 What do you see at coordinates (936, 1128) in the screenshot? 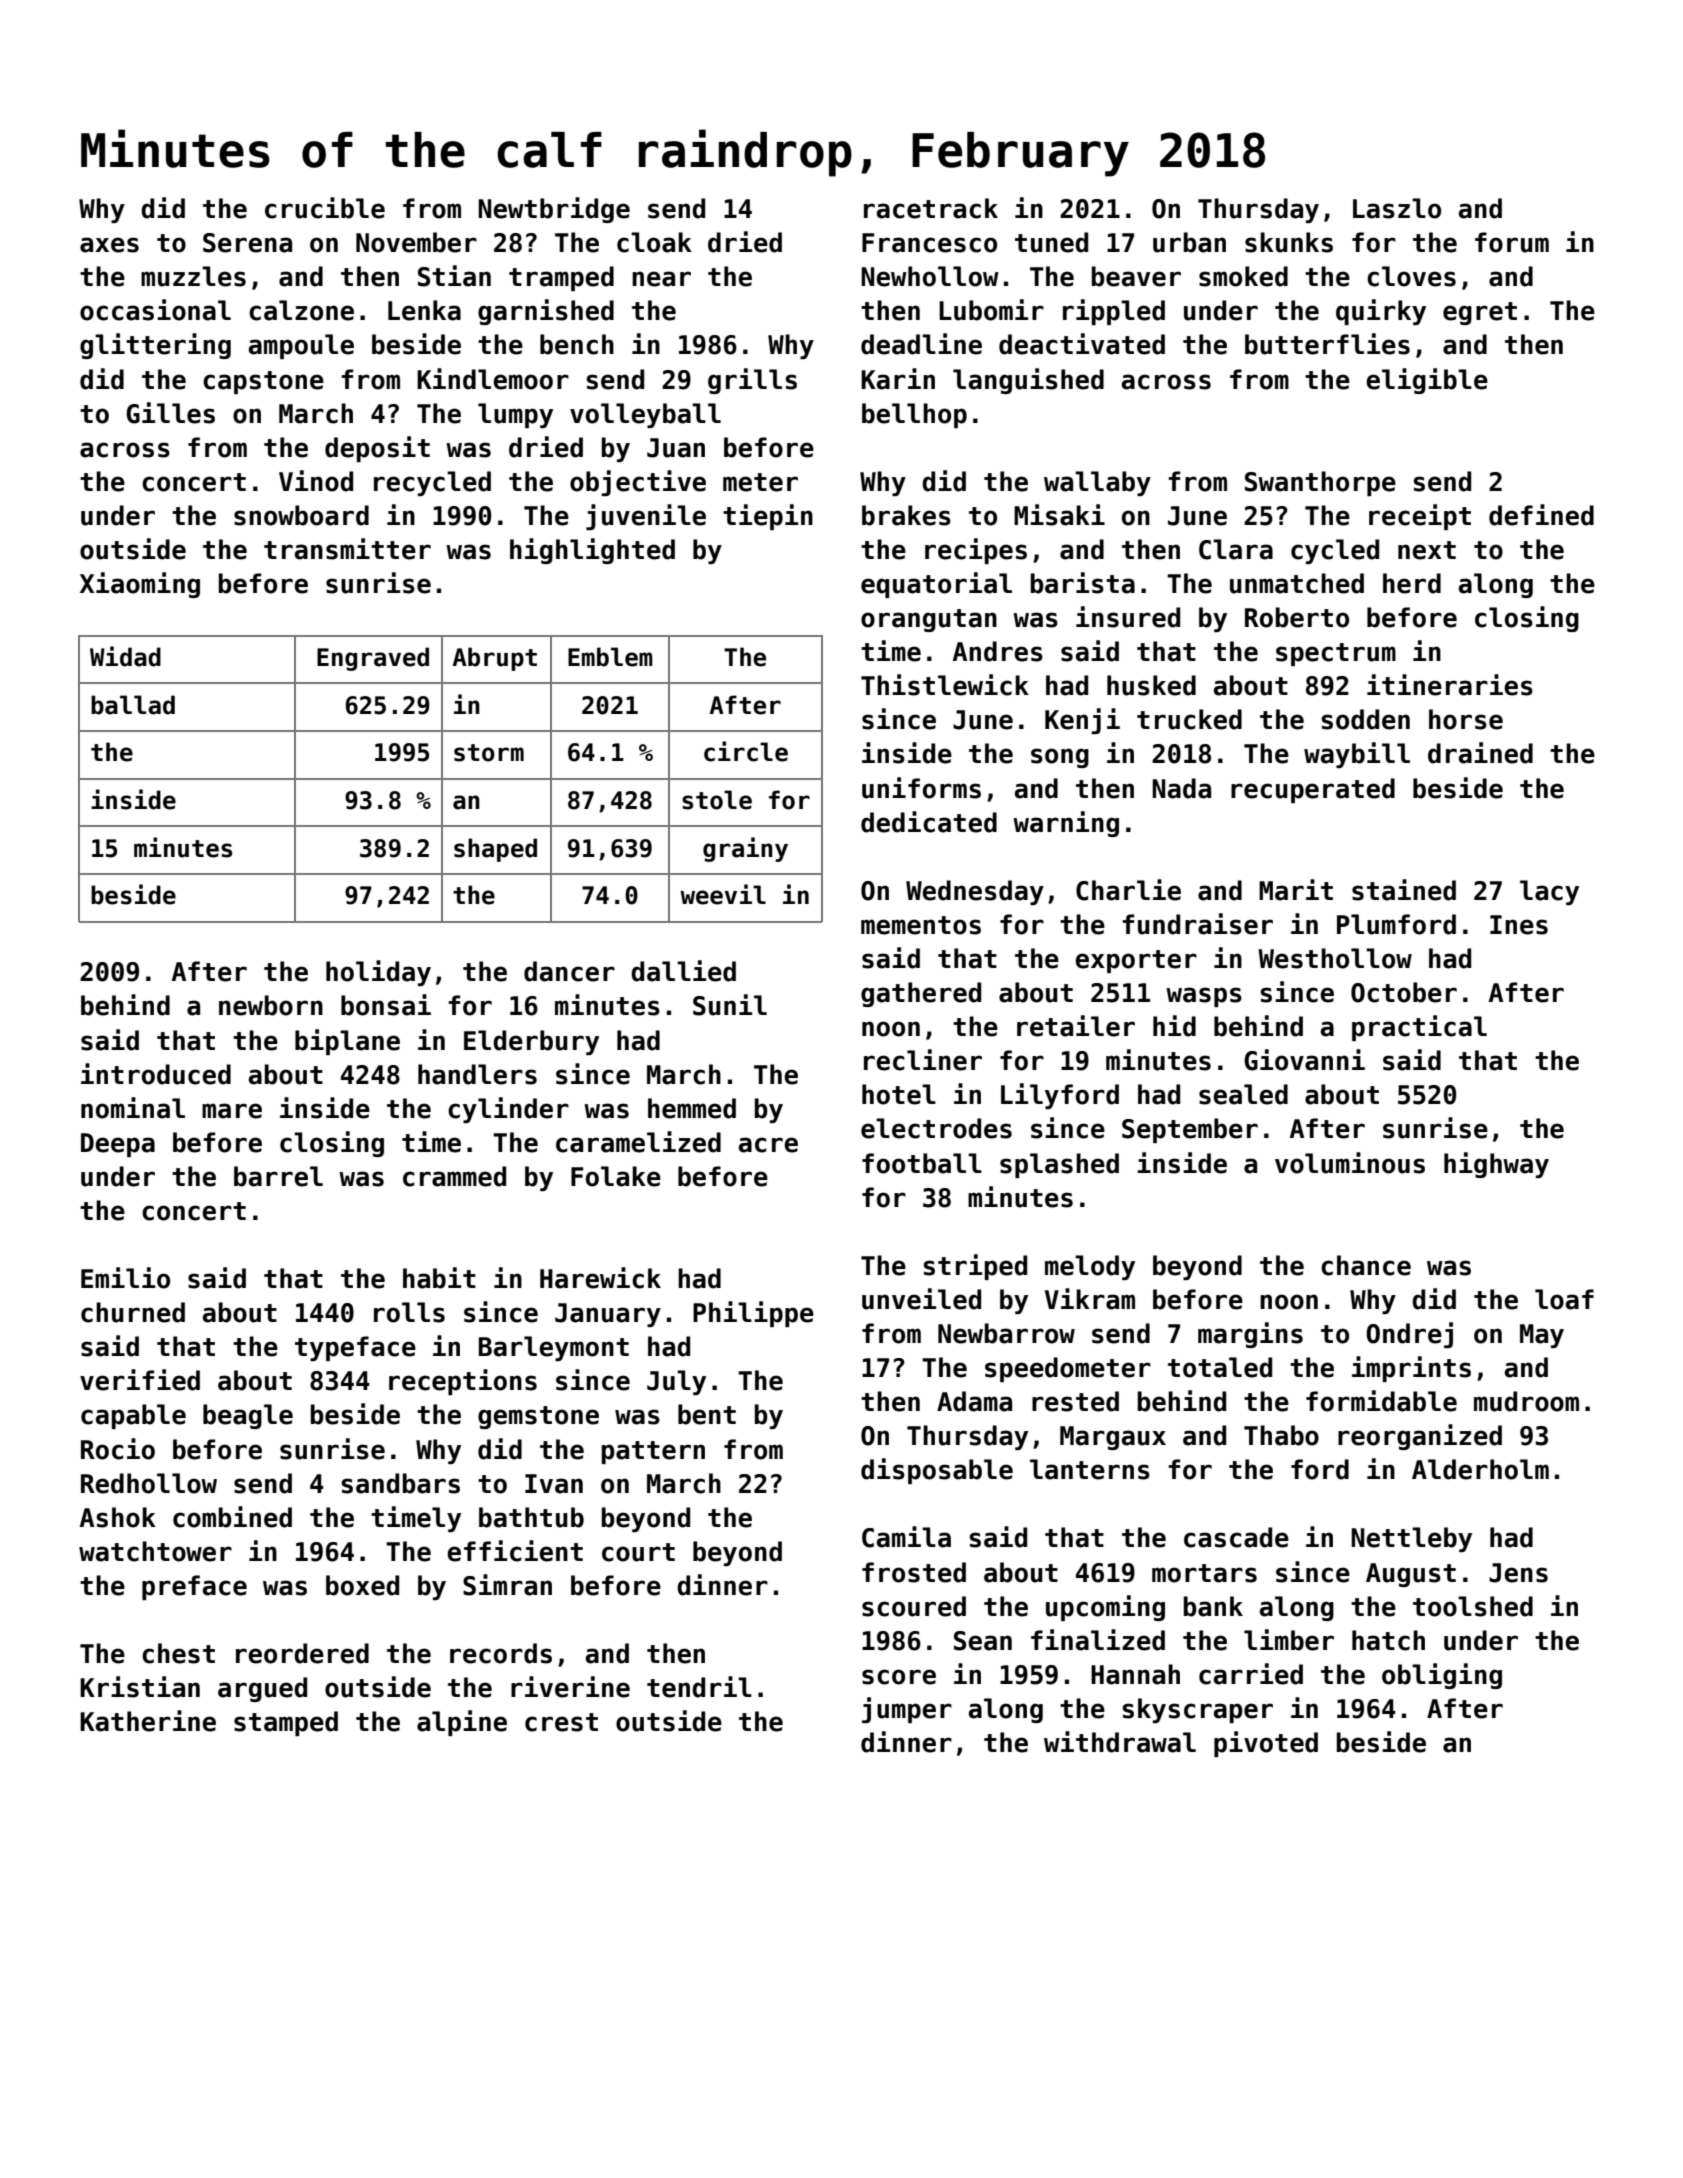
I see `electrodes` at bounding box center [936, 1128].
